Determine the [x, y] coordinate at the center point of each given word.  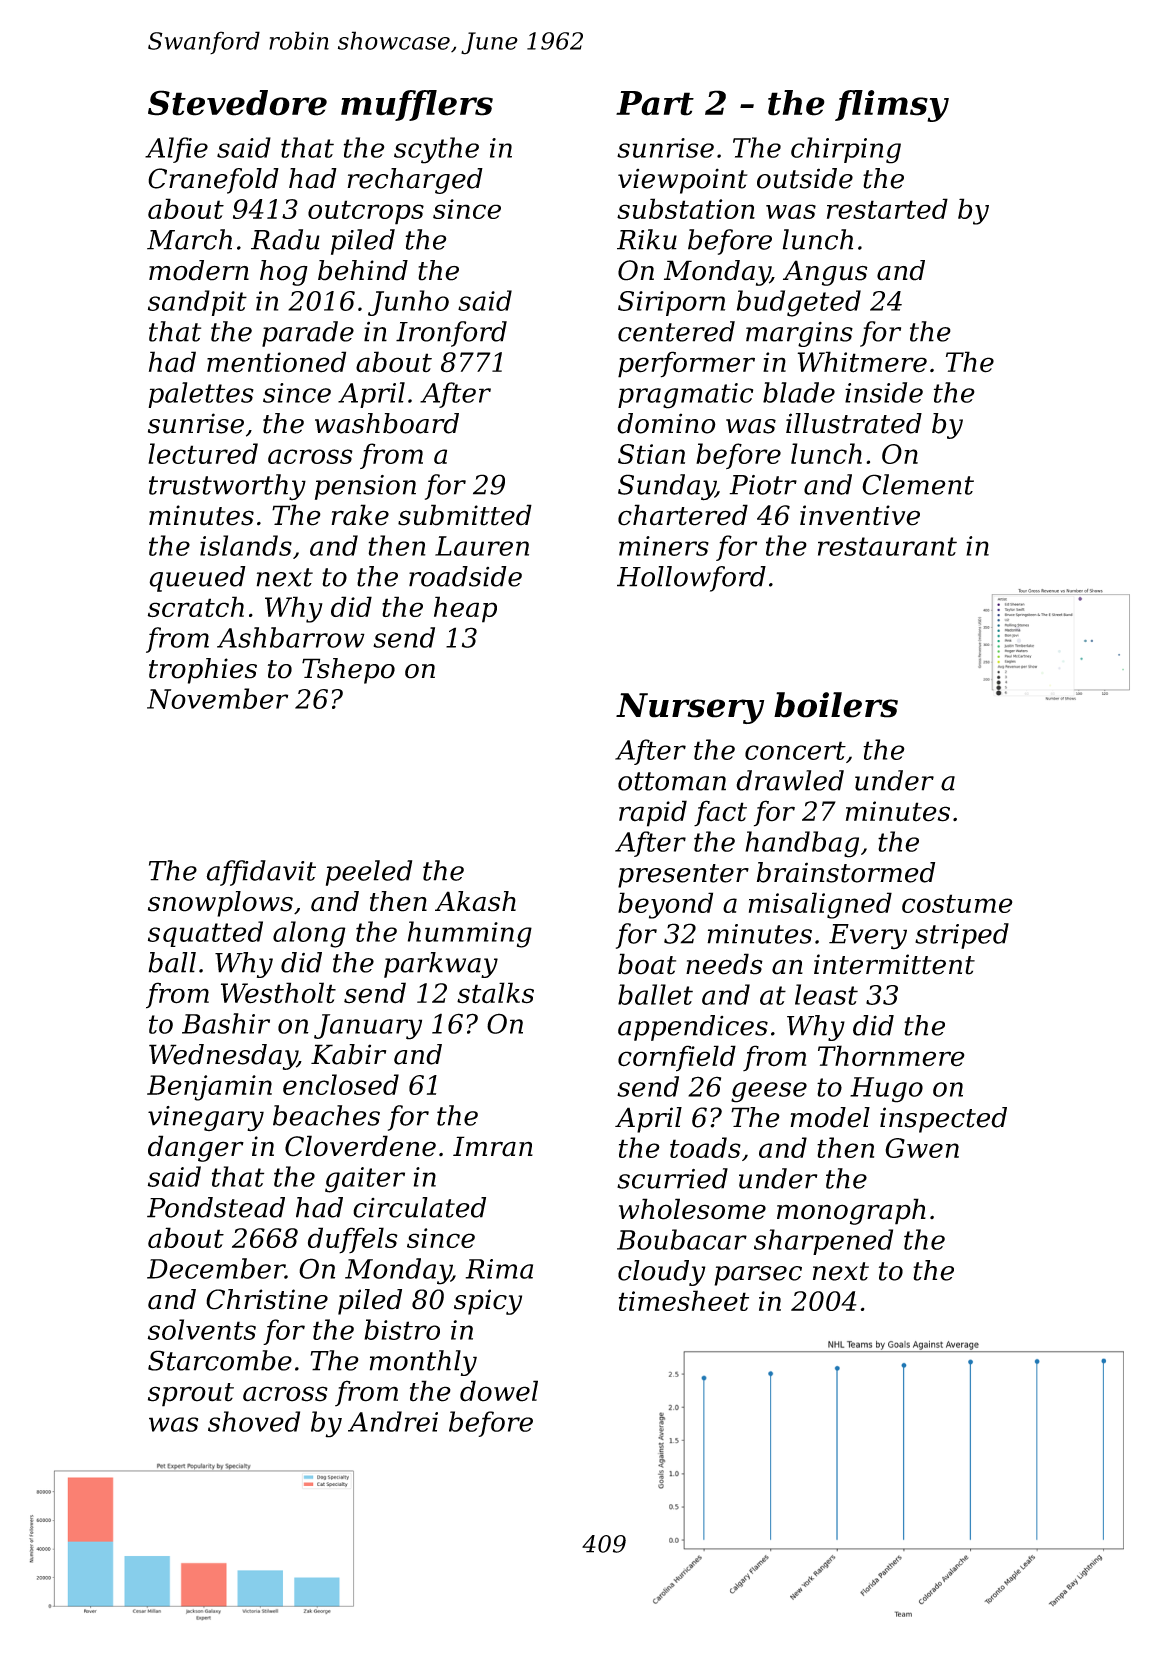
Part [655, 103]
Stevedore [237, 103]
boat [647, 964]
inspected [943, 1120]
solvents [202, 1329]
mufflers [417, 105]
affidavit [261, 873]
